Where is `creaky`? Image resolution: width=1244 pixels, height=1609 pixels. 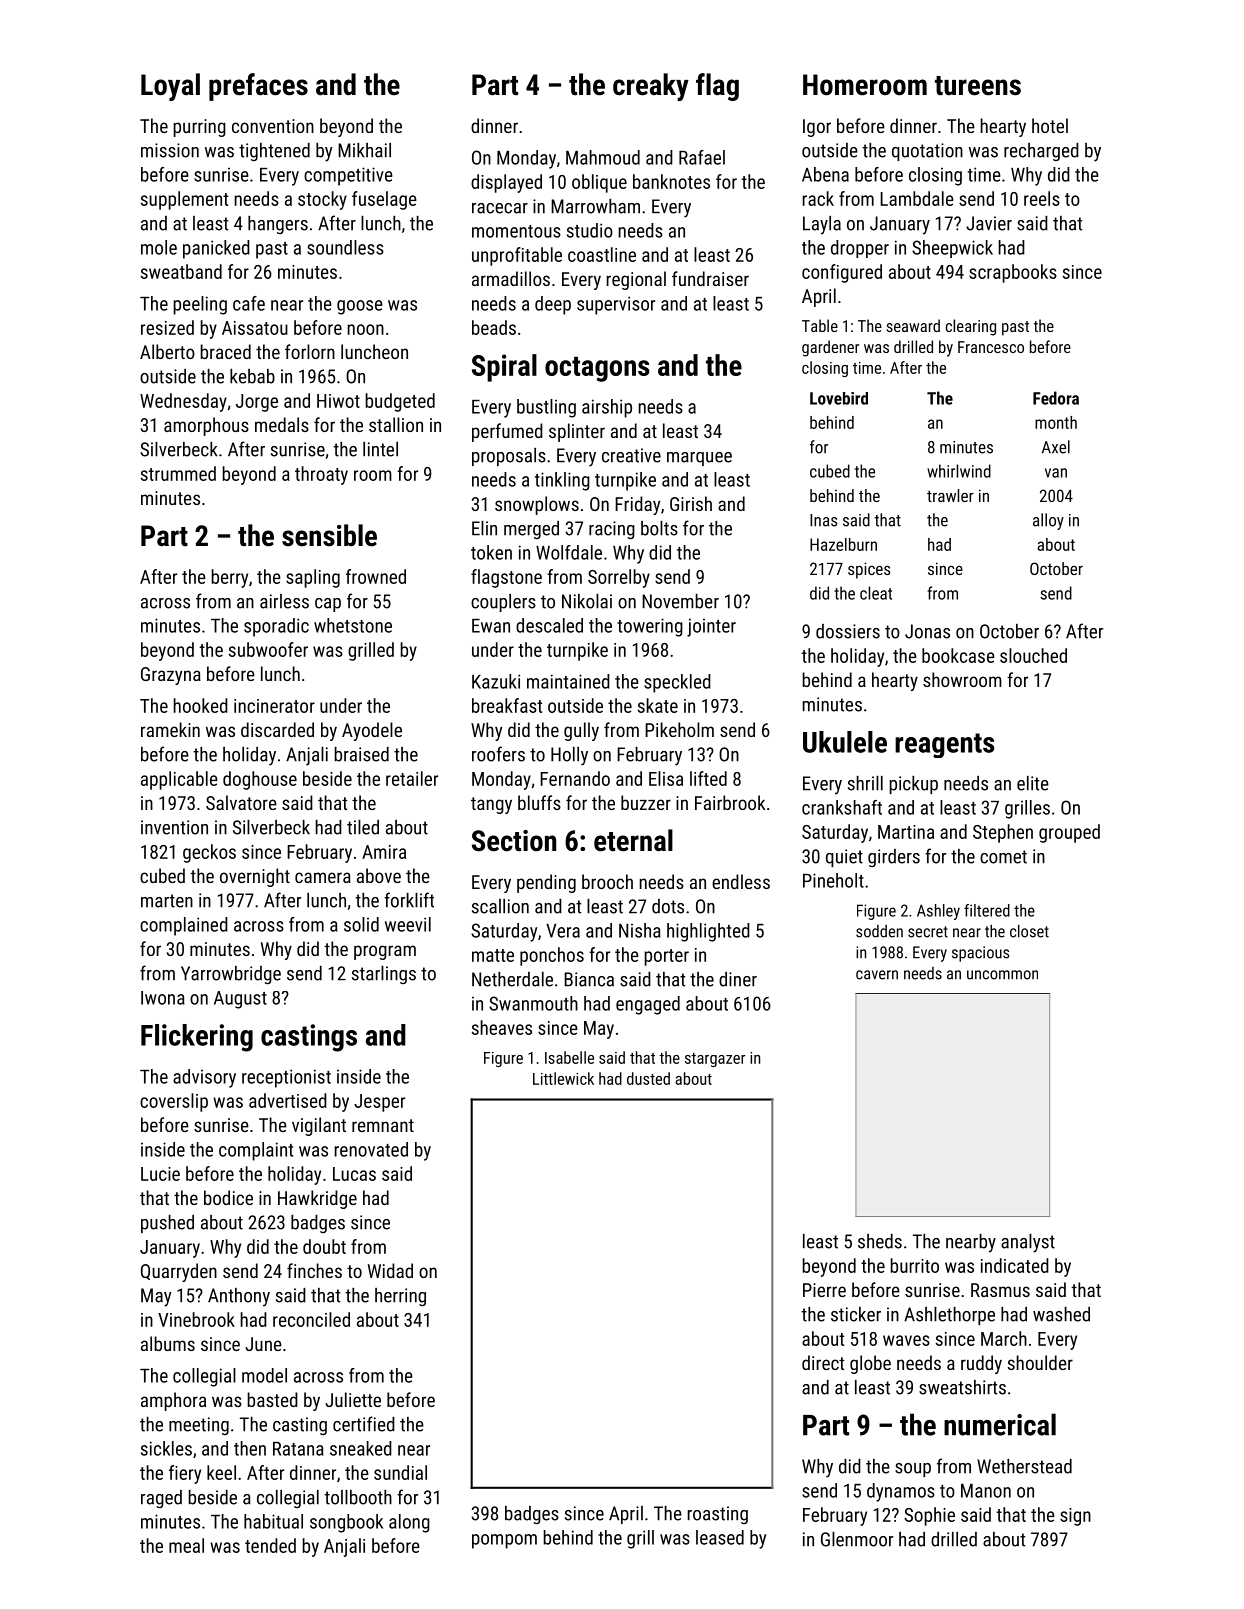
creaky is located at coordinates (651, 87).
